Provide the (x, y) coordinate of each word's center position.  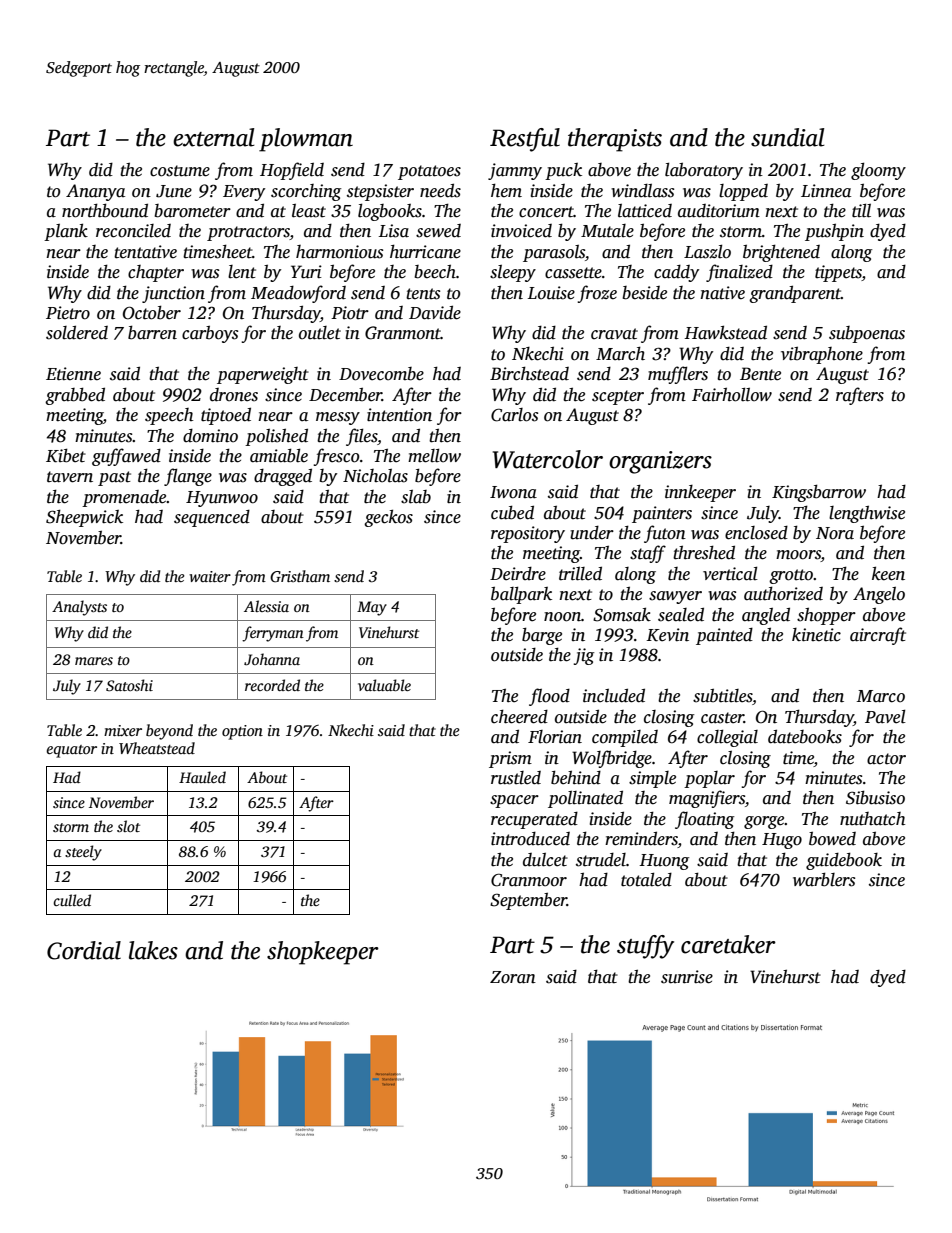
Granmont (403, 333)
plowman (306, 140)
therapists (615, 140)
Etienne (73, 374)
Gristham (300, 576)
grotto (791, 576)
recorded (272, 685)
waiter (210, 576)
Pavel (885, 716)
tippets (838, 273)
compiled (625, 738)
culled (72, 900)
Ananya (95, 192)
